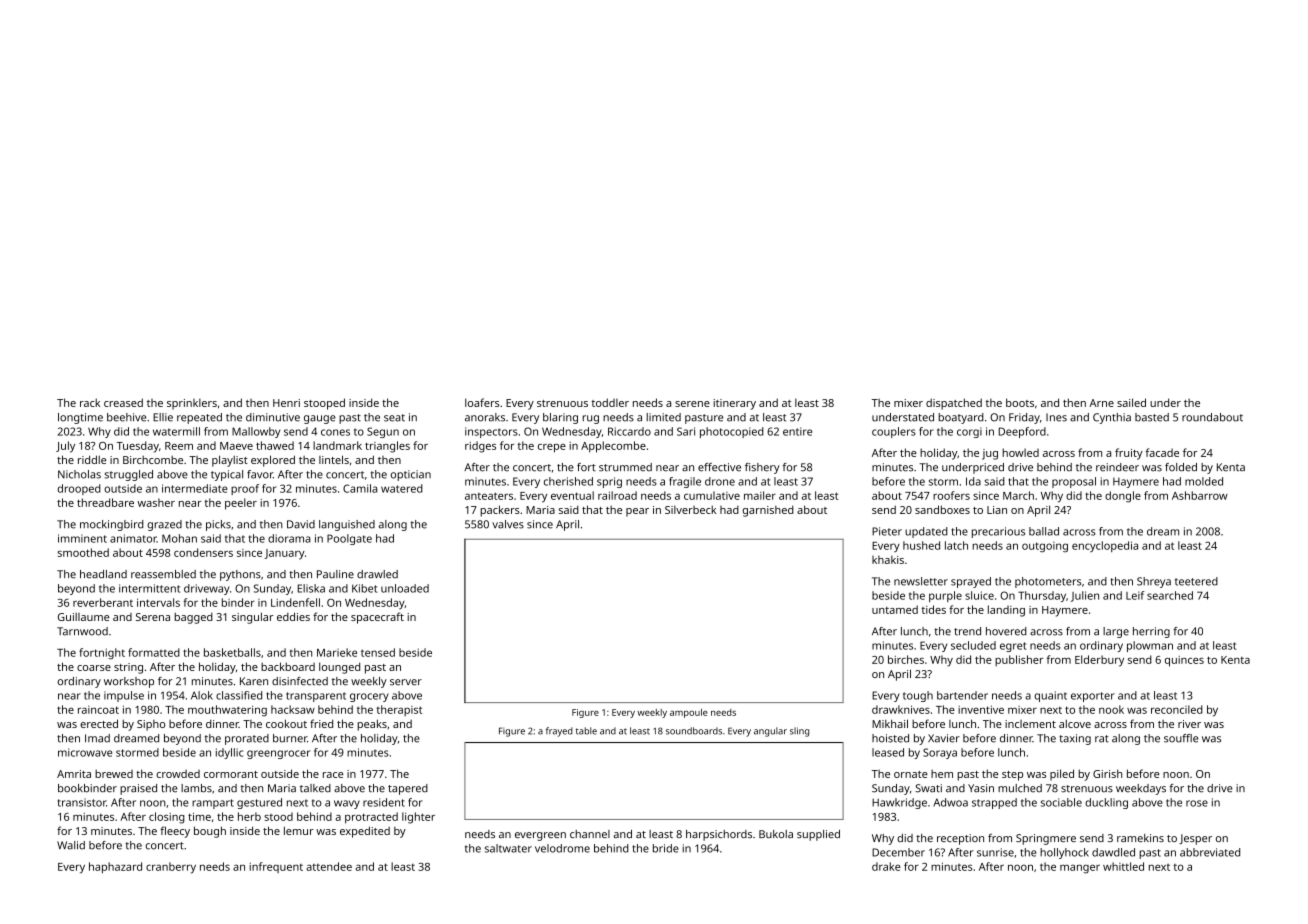  What do you see at coordinates (613, 447) in the image?
I see `Applecombe` at bounding box center [613, 447].
